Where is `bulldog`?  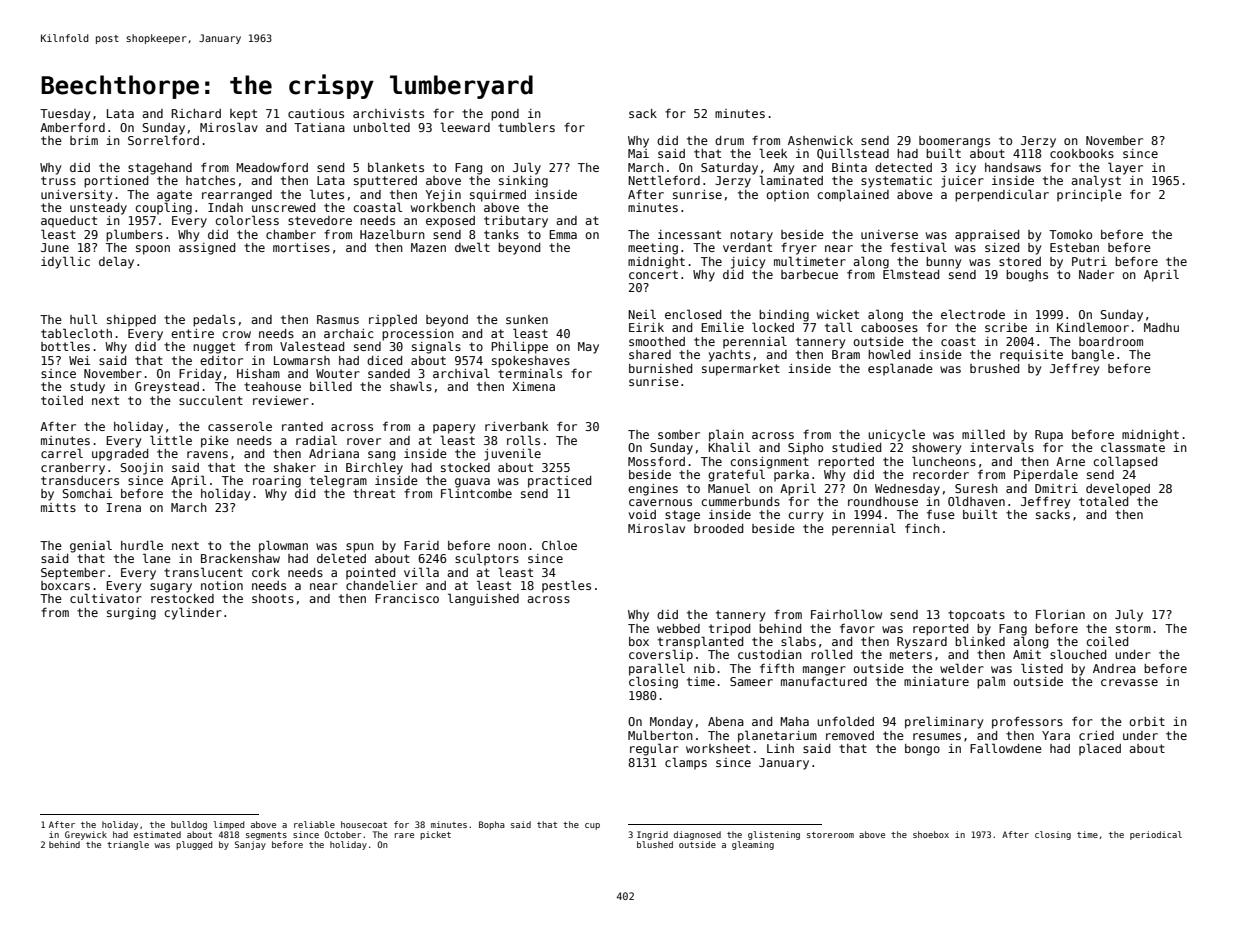 bulldog is located at coordinates (189, 825).
